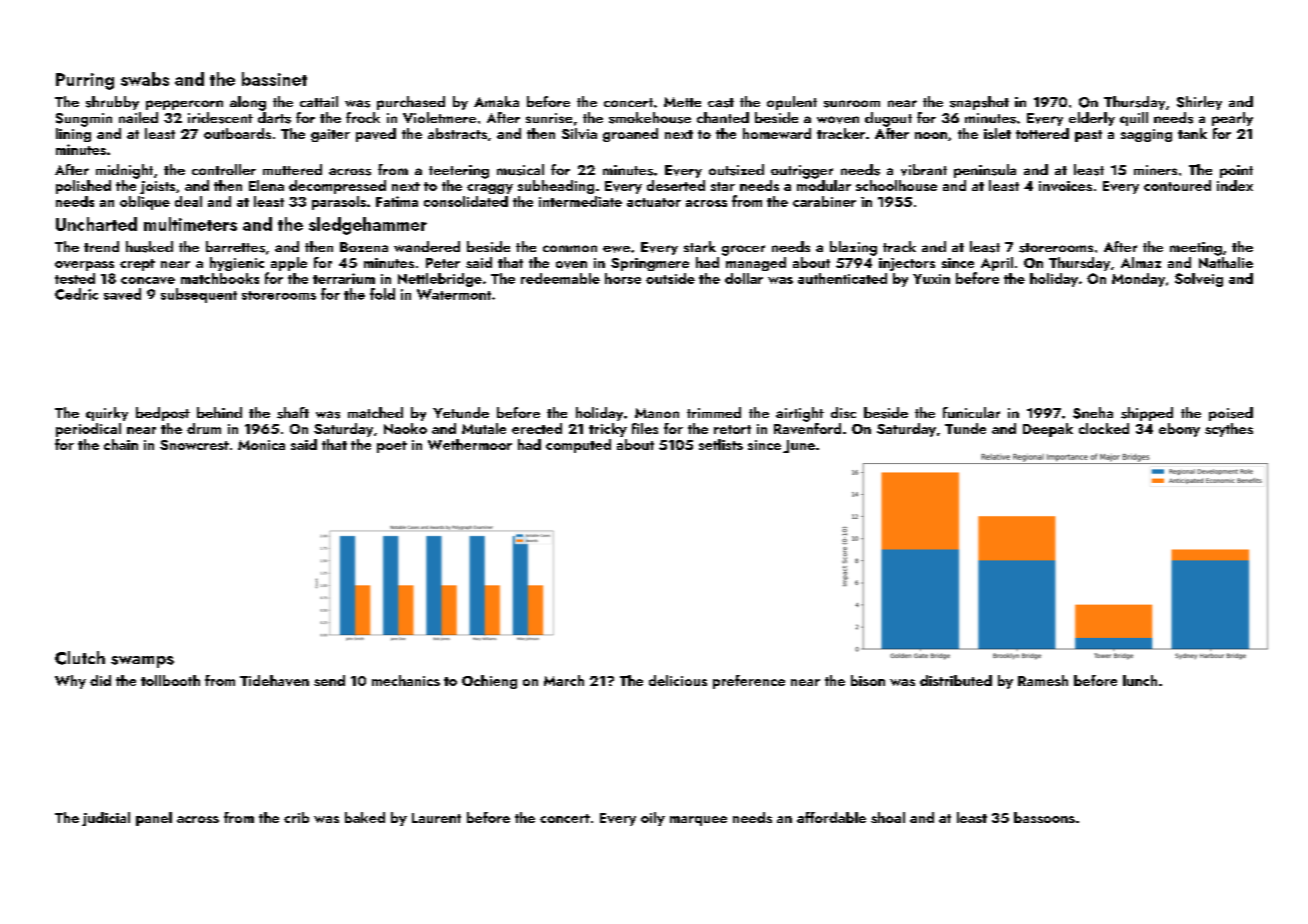  What do you see at coordinates (1044, 817) in the page?
I see `bassoons` at bounding box center [1044, 817].
